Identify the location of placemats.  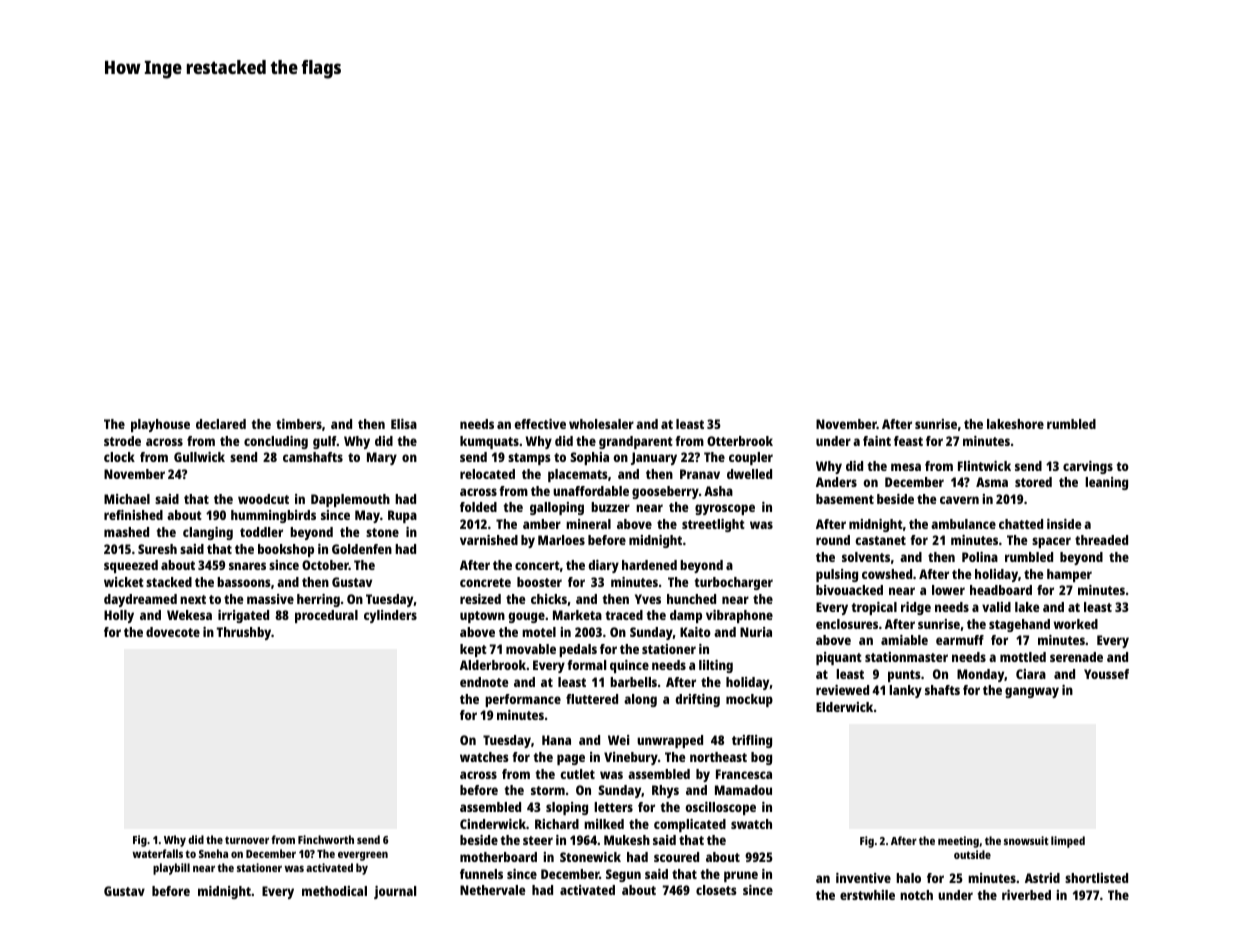
(578, 475).
